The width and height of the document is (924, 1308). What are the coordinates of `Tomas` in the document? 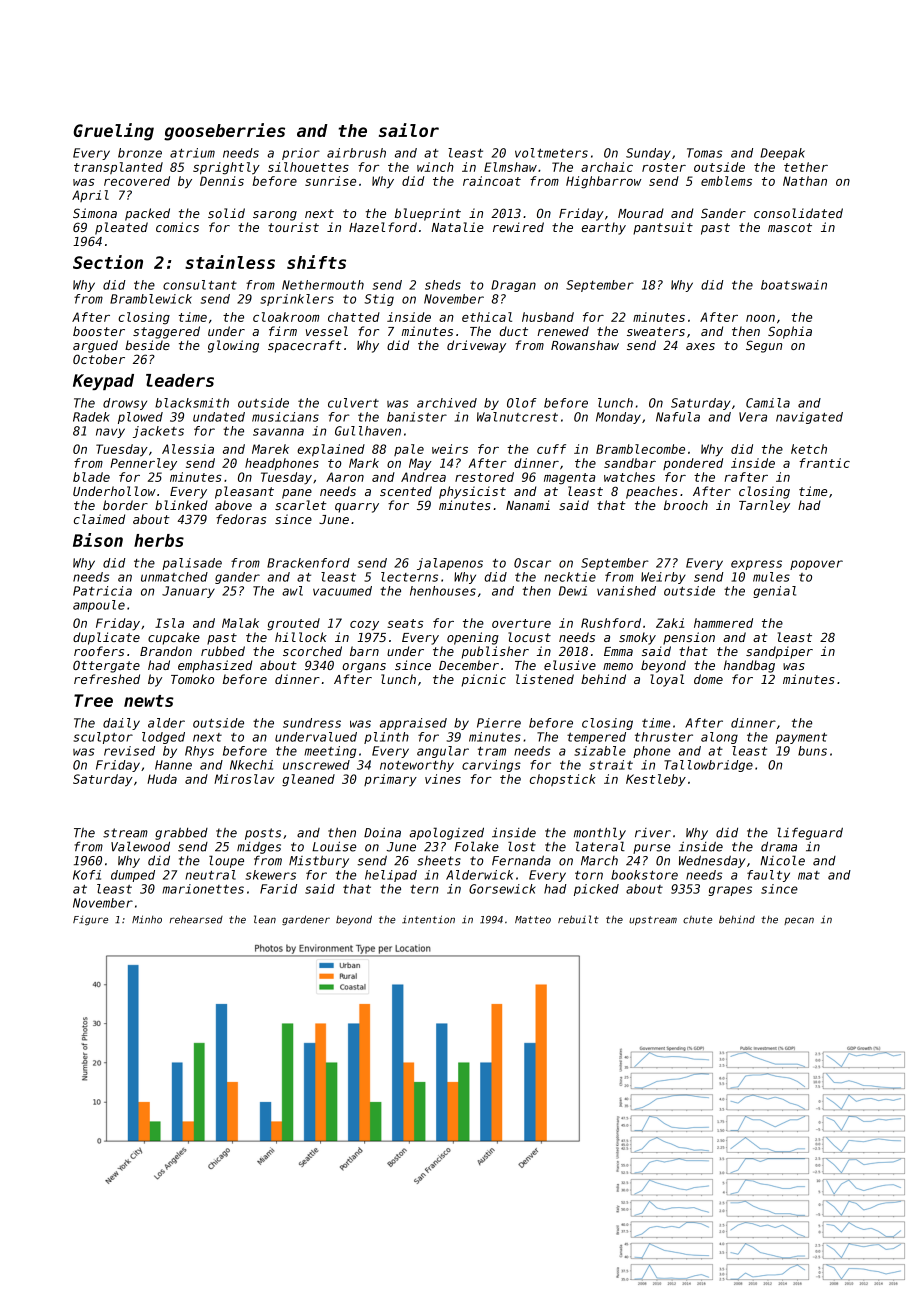 It's located at (704, 153).
